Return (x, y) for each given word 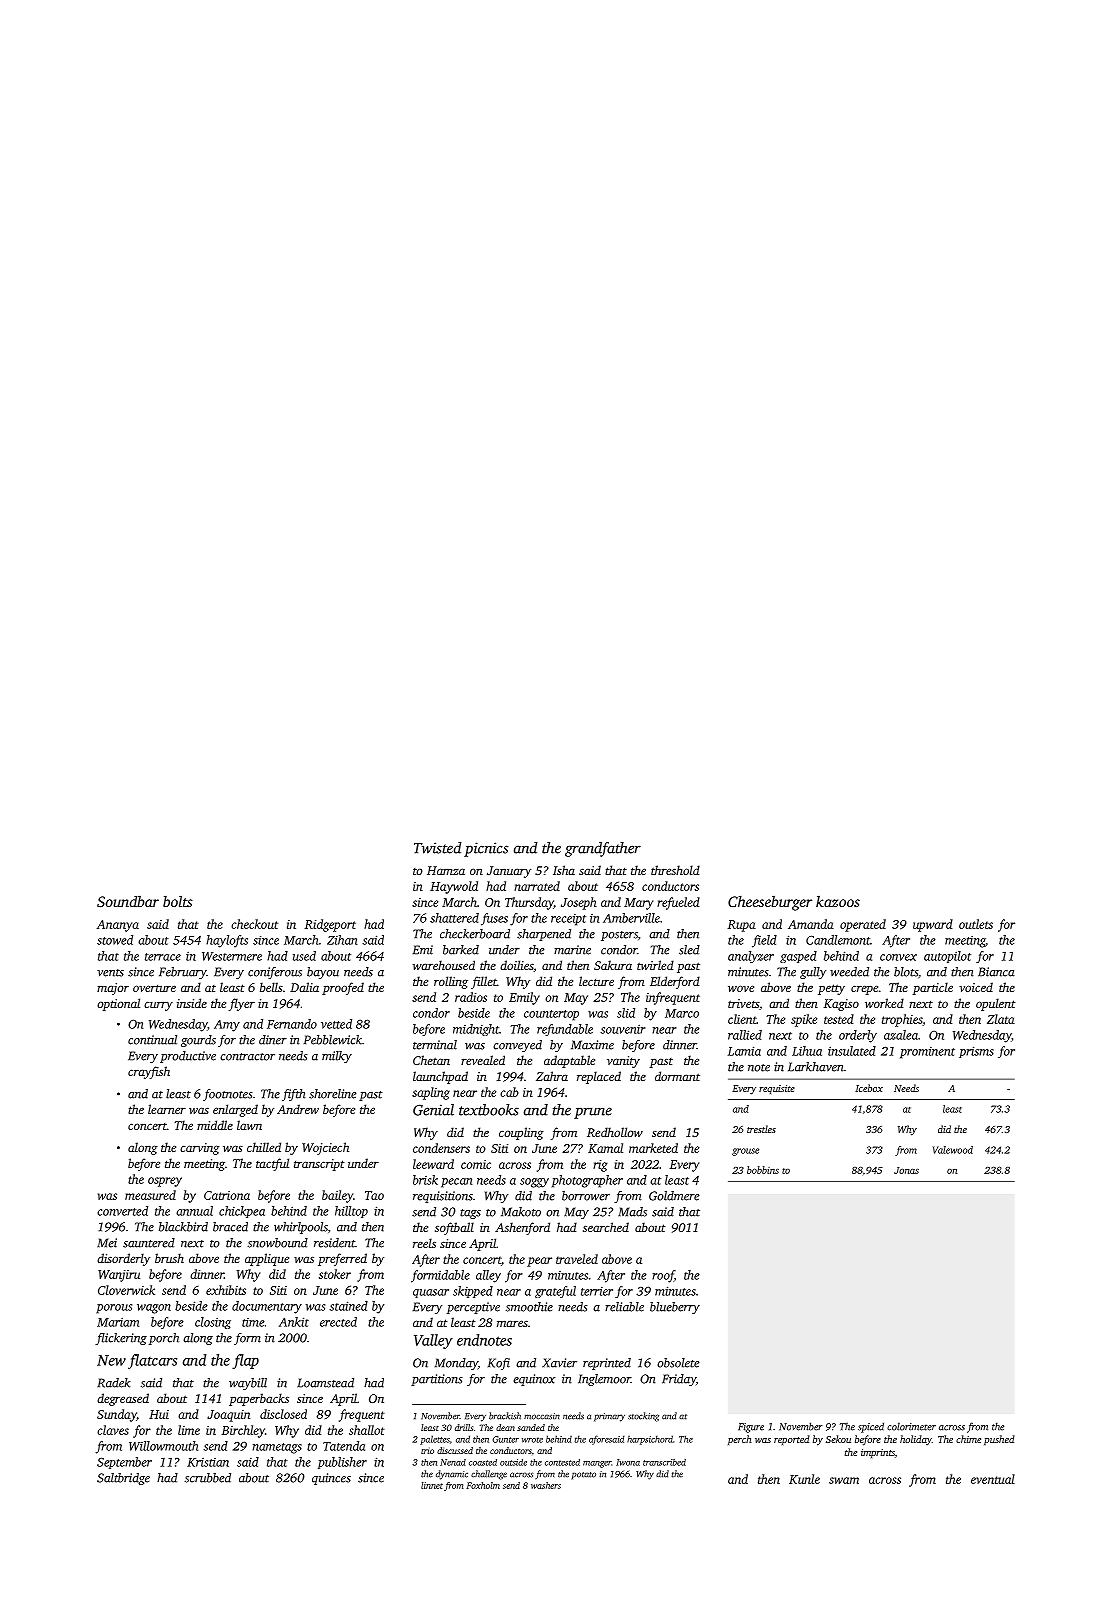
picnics (486, 849)
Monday (456, 1364)
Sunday (117, 1415)
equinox (534, 1380)
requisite (777, 1089)
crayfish (149, 1072)
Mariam (118, 1322)
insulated (852, 1051)
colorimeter (911, 1427)
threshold (675, 870)
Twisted (438, 848)
